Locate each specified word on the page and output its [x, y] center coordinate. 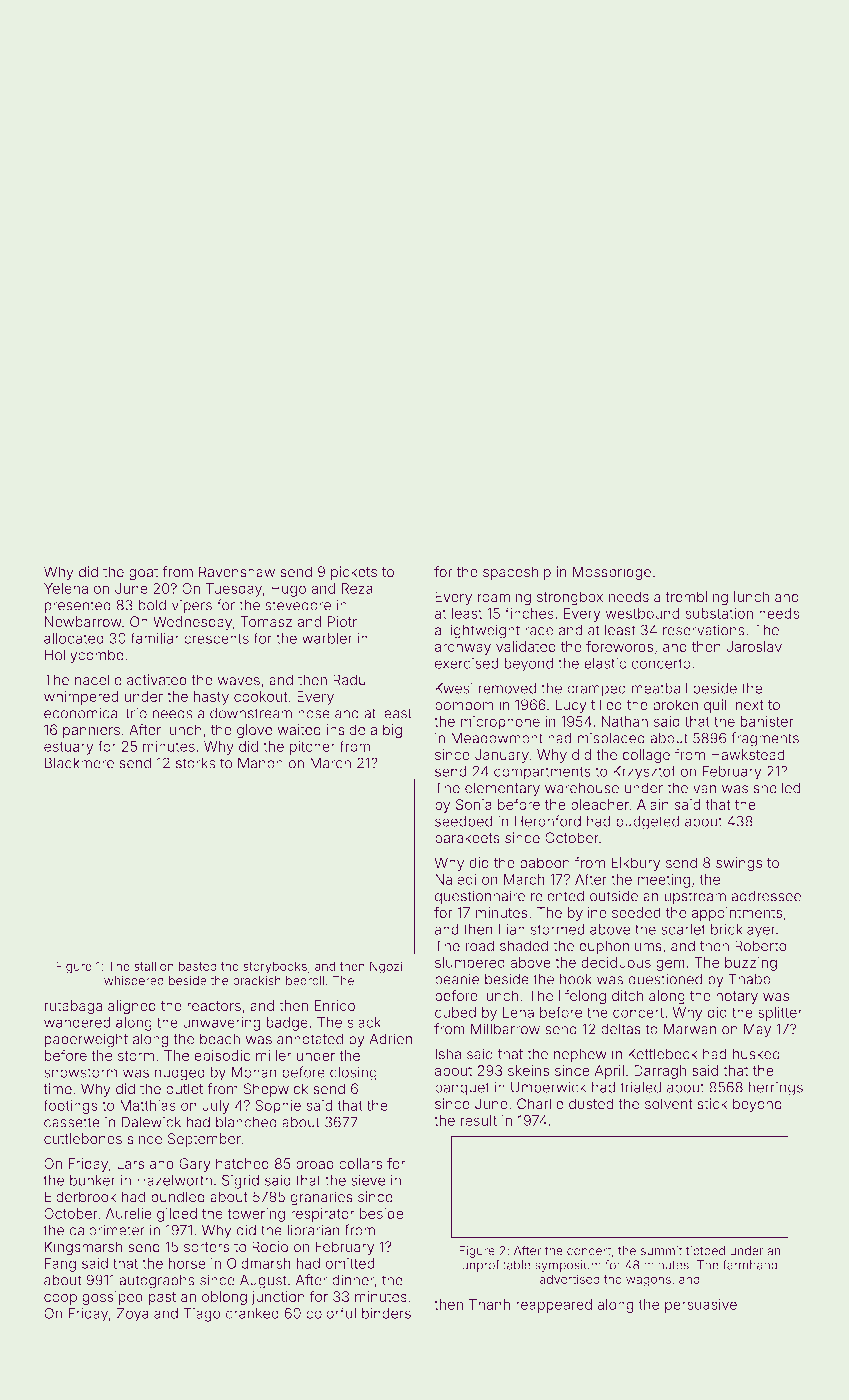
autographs [157, 1282]
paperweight [86, 1040]
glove [254, 731]
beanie [457, 979]
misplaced [611, 739]
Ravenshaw [237, 571]
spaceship [517, 573]
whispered [134, 981]
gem [670, 965]
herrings [776, 1089]
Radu [349, 679]
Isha [448, 1054]
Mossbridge [612, 573]
